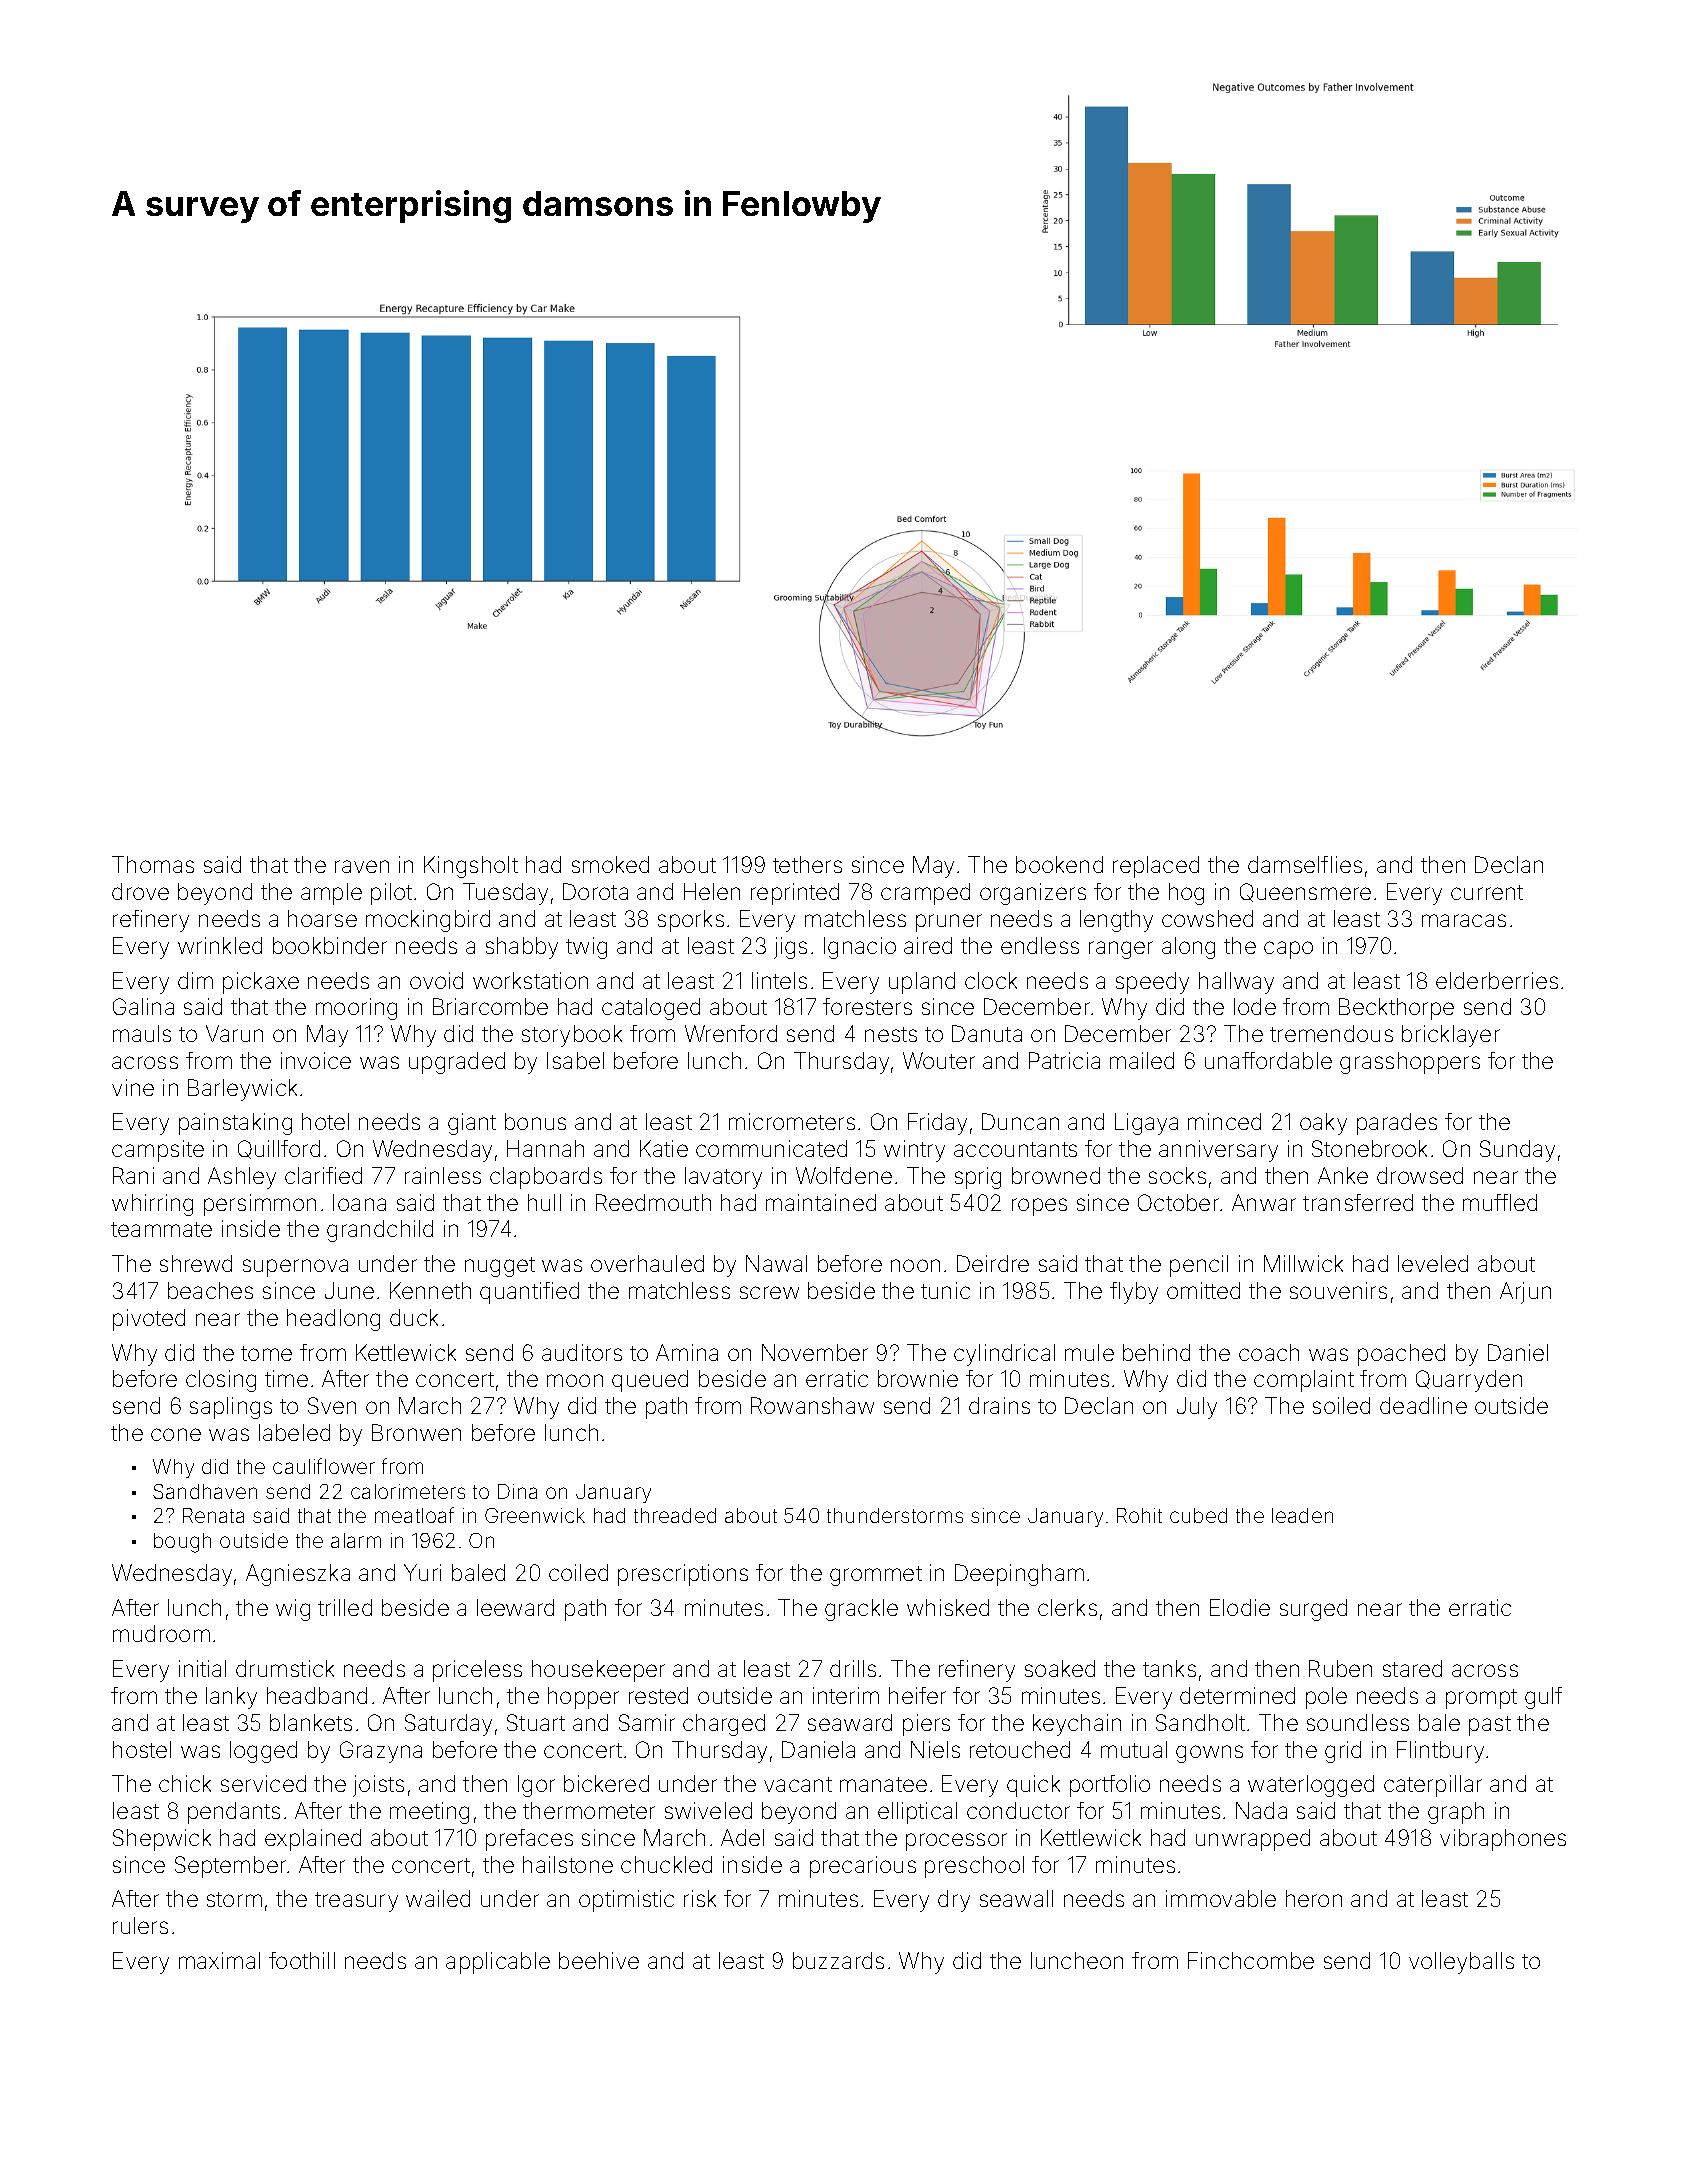 The image size is (1683, 2178). Describe the element at coordinates (1004, 1355) in the screenshot. I see `cylindrical` at that location.
